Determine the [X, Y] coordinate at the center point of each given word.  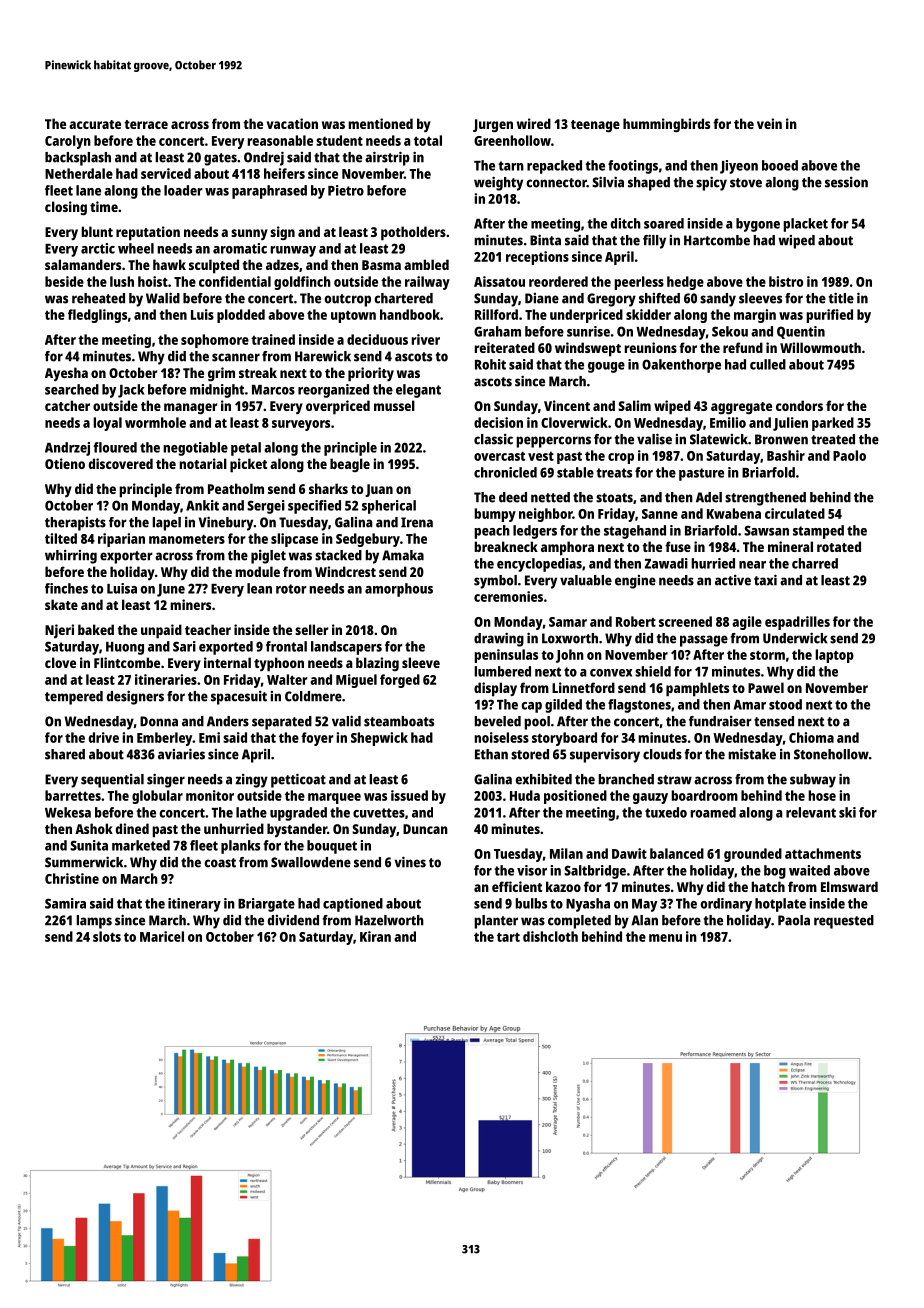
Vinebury [226, 523]
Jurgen [493, 125]
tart [508, 937]
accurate [95, 124]
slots [107, 936]
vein [769, 123]
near [752, 565]
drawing [499, 639]
